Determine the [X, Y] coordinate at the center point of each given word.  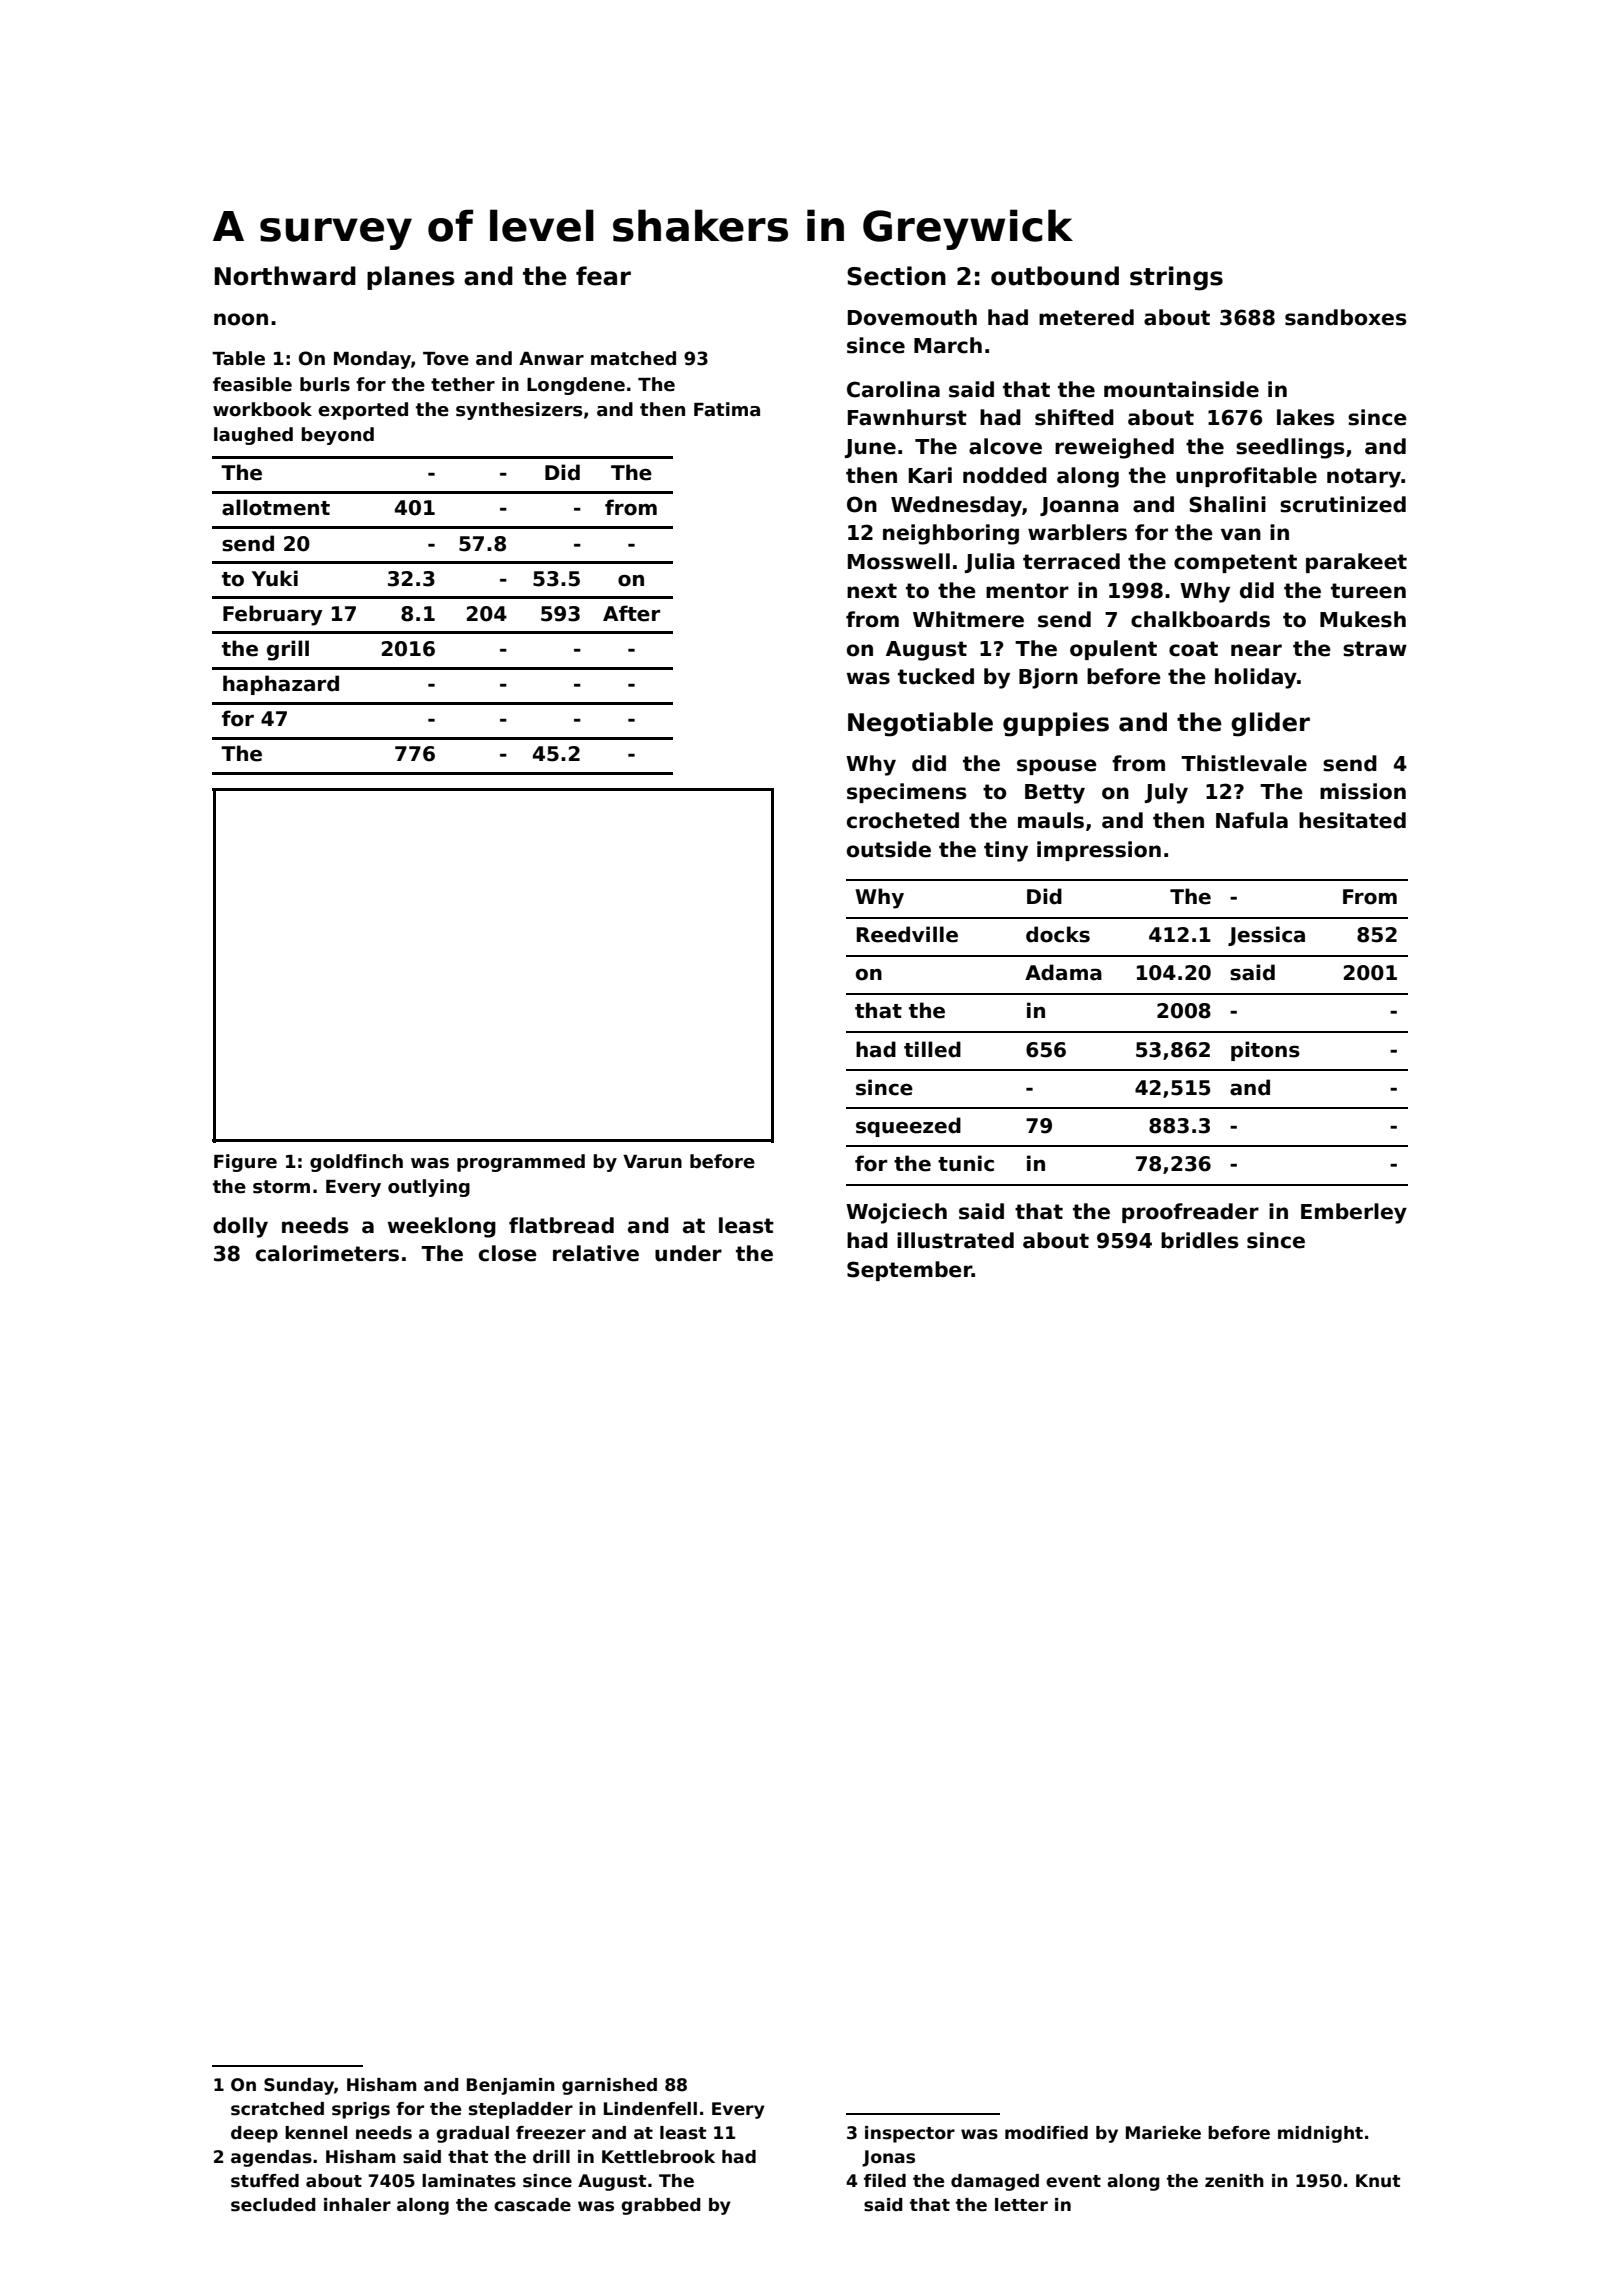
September [909, 1271]
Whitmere [968, 619]
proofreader [1190, 1213]
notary [1364, 478]
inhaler [357, 2205]
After [631, 613]
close [508, 1253]
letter [1021, 2205]
